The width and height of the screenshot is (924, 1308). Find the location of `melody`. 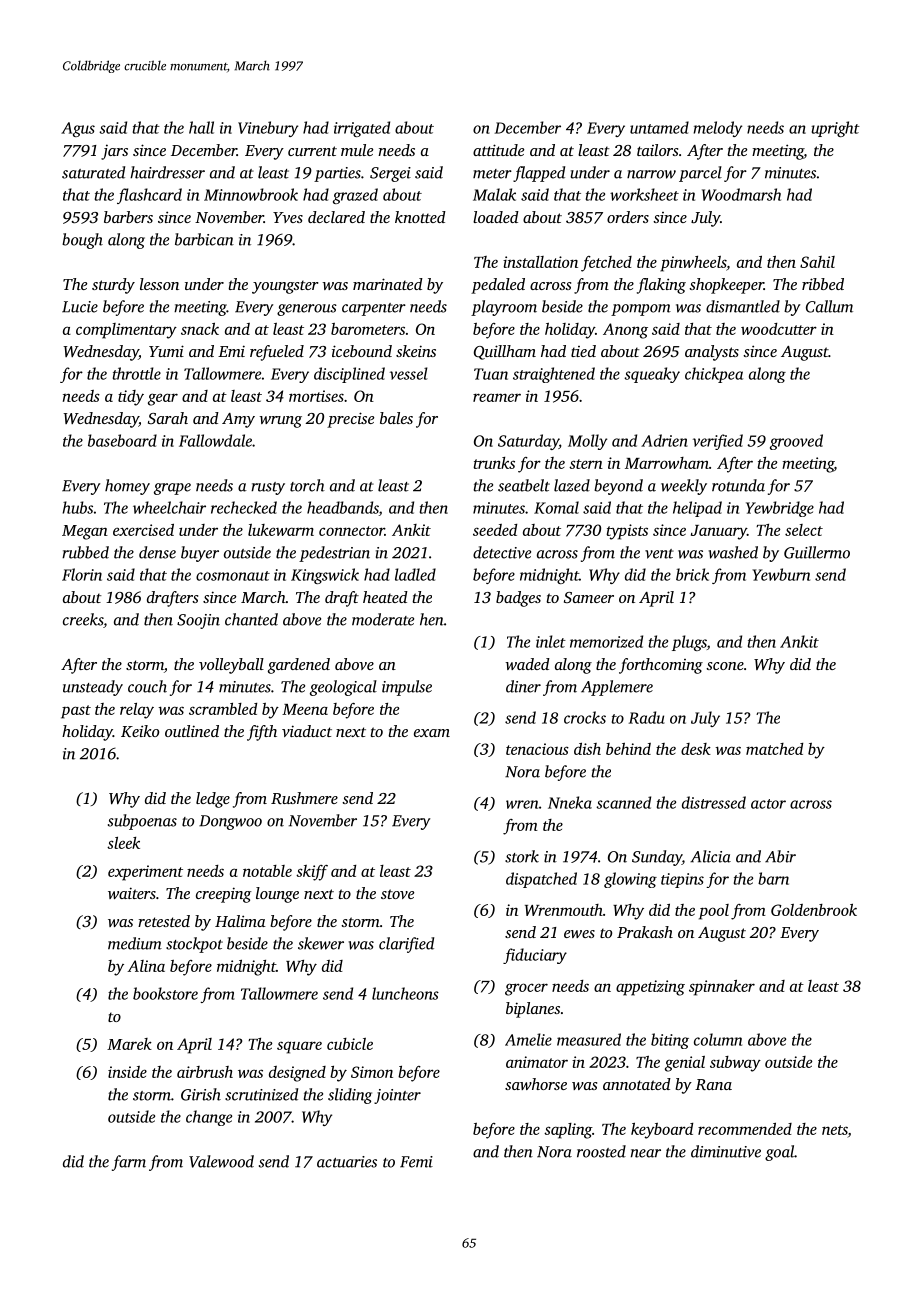

melody is located at coordinates (717, 129).
